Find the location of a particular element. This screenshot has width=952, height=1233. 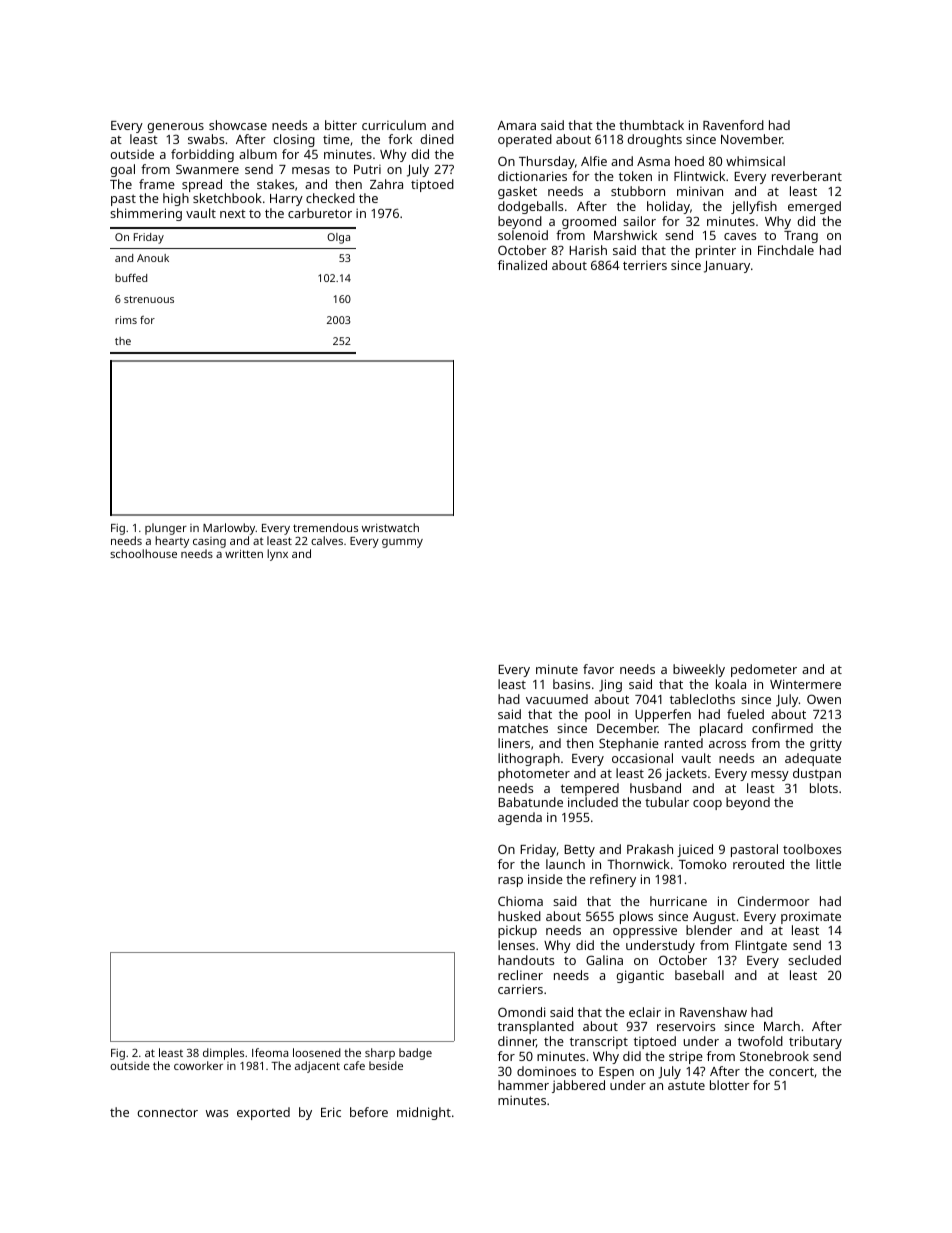

Ravenford is located at coordinates (733, 125).
